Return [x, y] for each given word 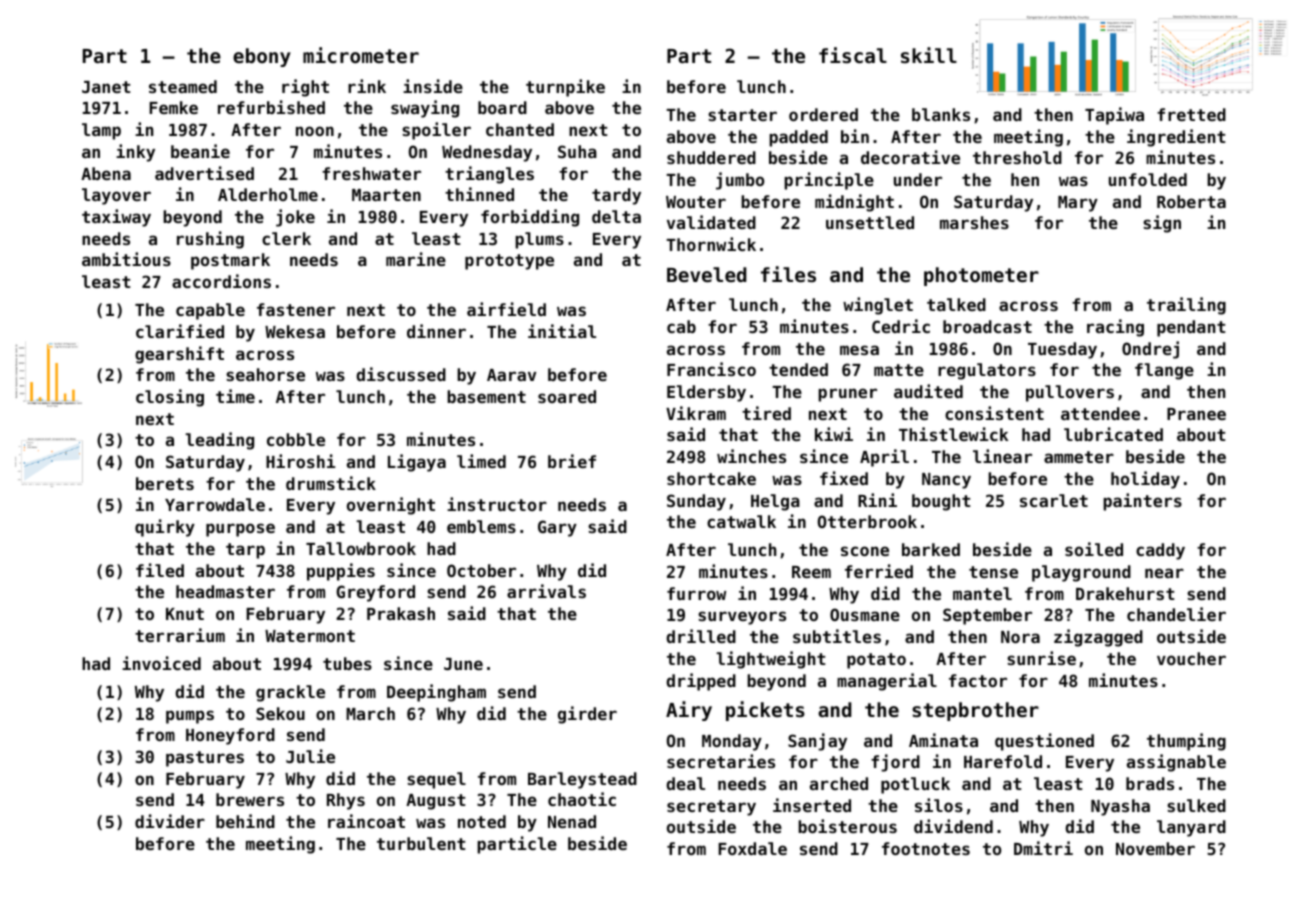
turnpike [565, 88]
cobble [296, 439]
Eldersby [706, 393]
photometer [981, 276]
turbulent [421, 843]
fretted [1191, 114]
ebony [262, 57]
